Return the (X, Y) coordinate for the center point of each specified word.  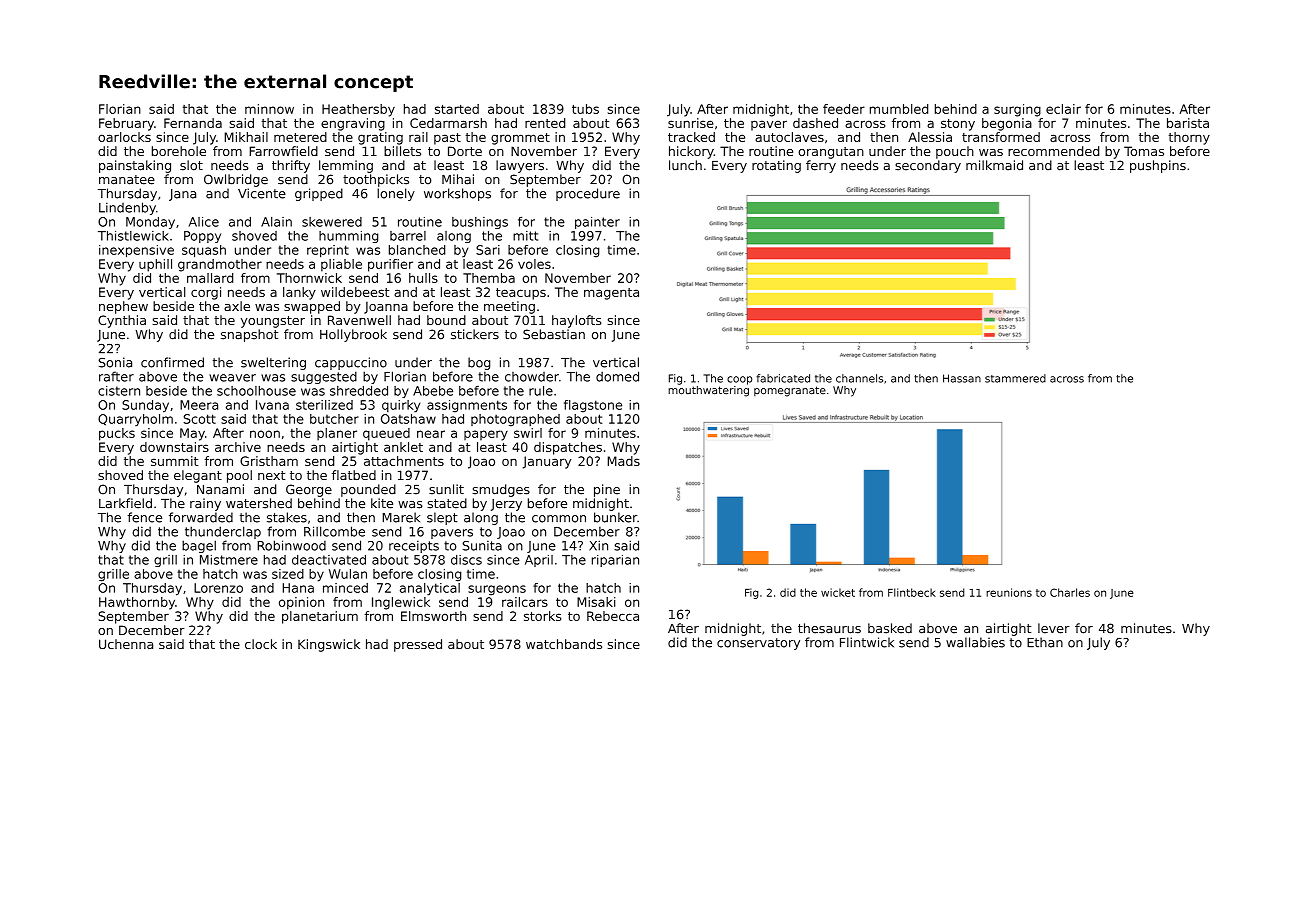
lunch (685, 165)
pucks (117, 434)
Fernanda (193, 123)
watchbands (564, 644)
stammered (1015, 378)
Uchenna (126, 644)
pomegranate (790, 391)
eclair (1063, 109)
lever (1054, 628)
